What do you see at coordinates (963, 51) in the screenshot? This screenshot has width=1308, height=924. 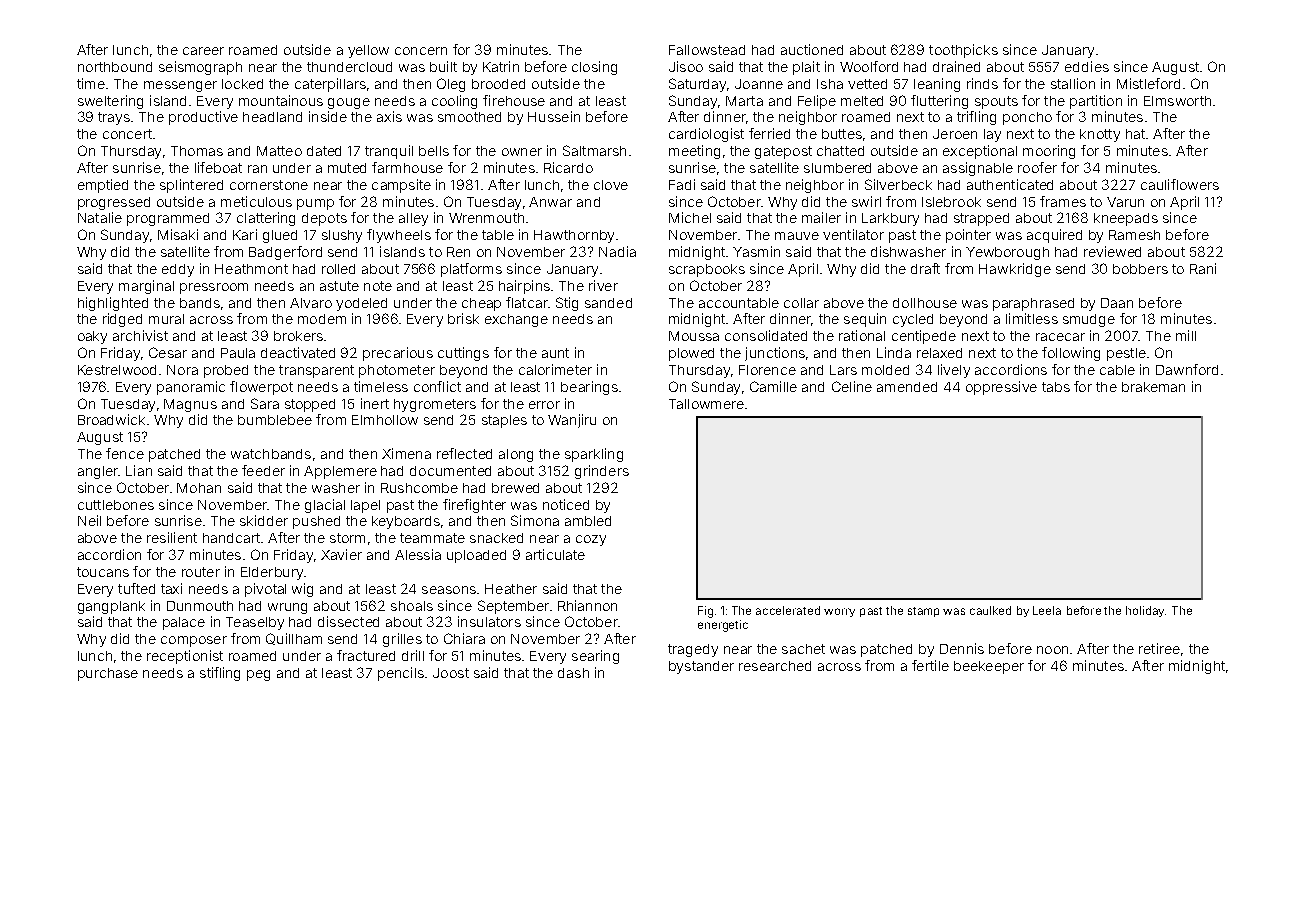 I see `toothpicks` at bounding box center [963, 51].
